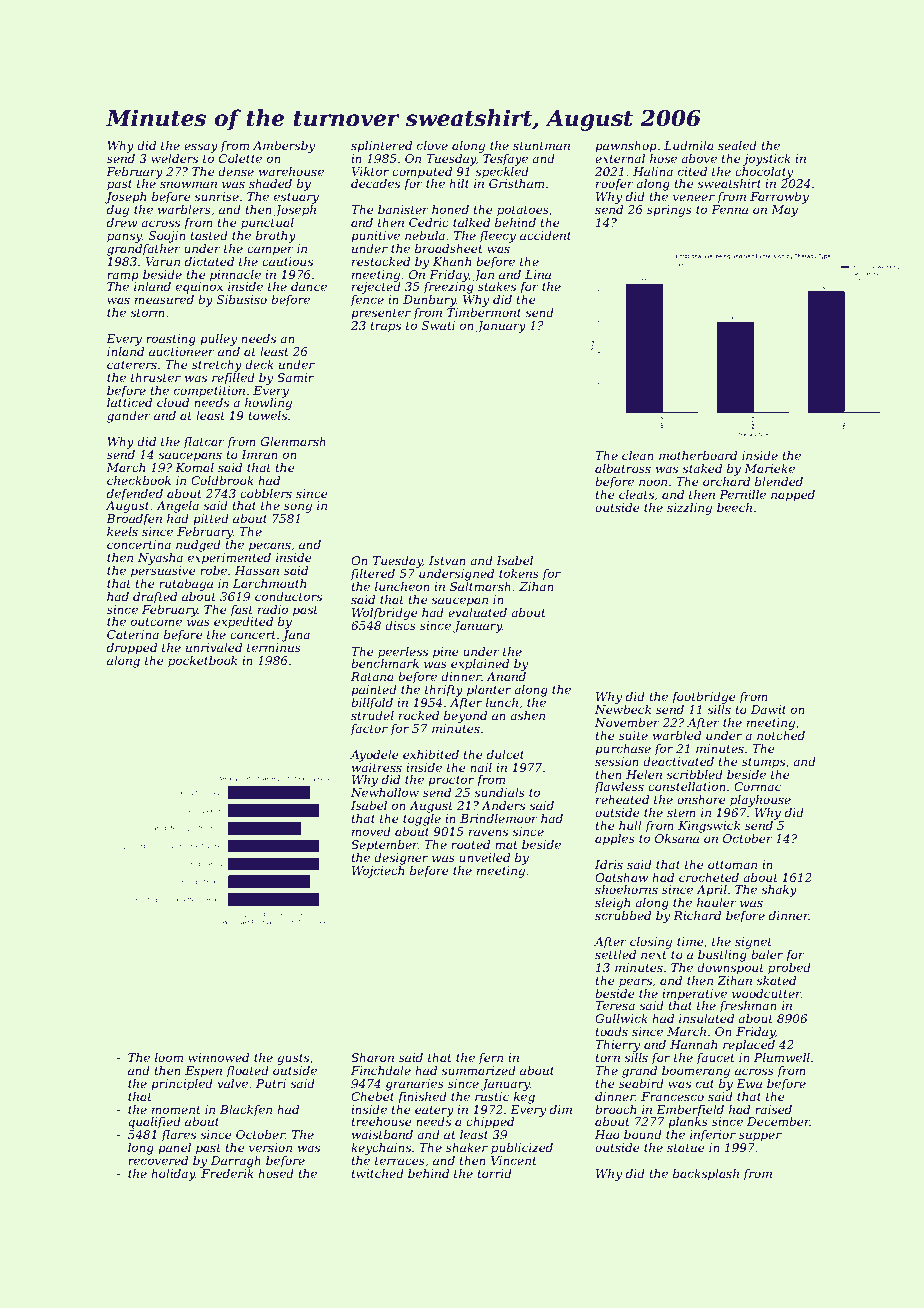 The image size is (924, 1308). What do you see at coordinates (779, 891) in the document?
I see `shaky` at bounding box center [779, 891].
